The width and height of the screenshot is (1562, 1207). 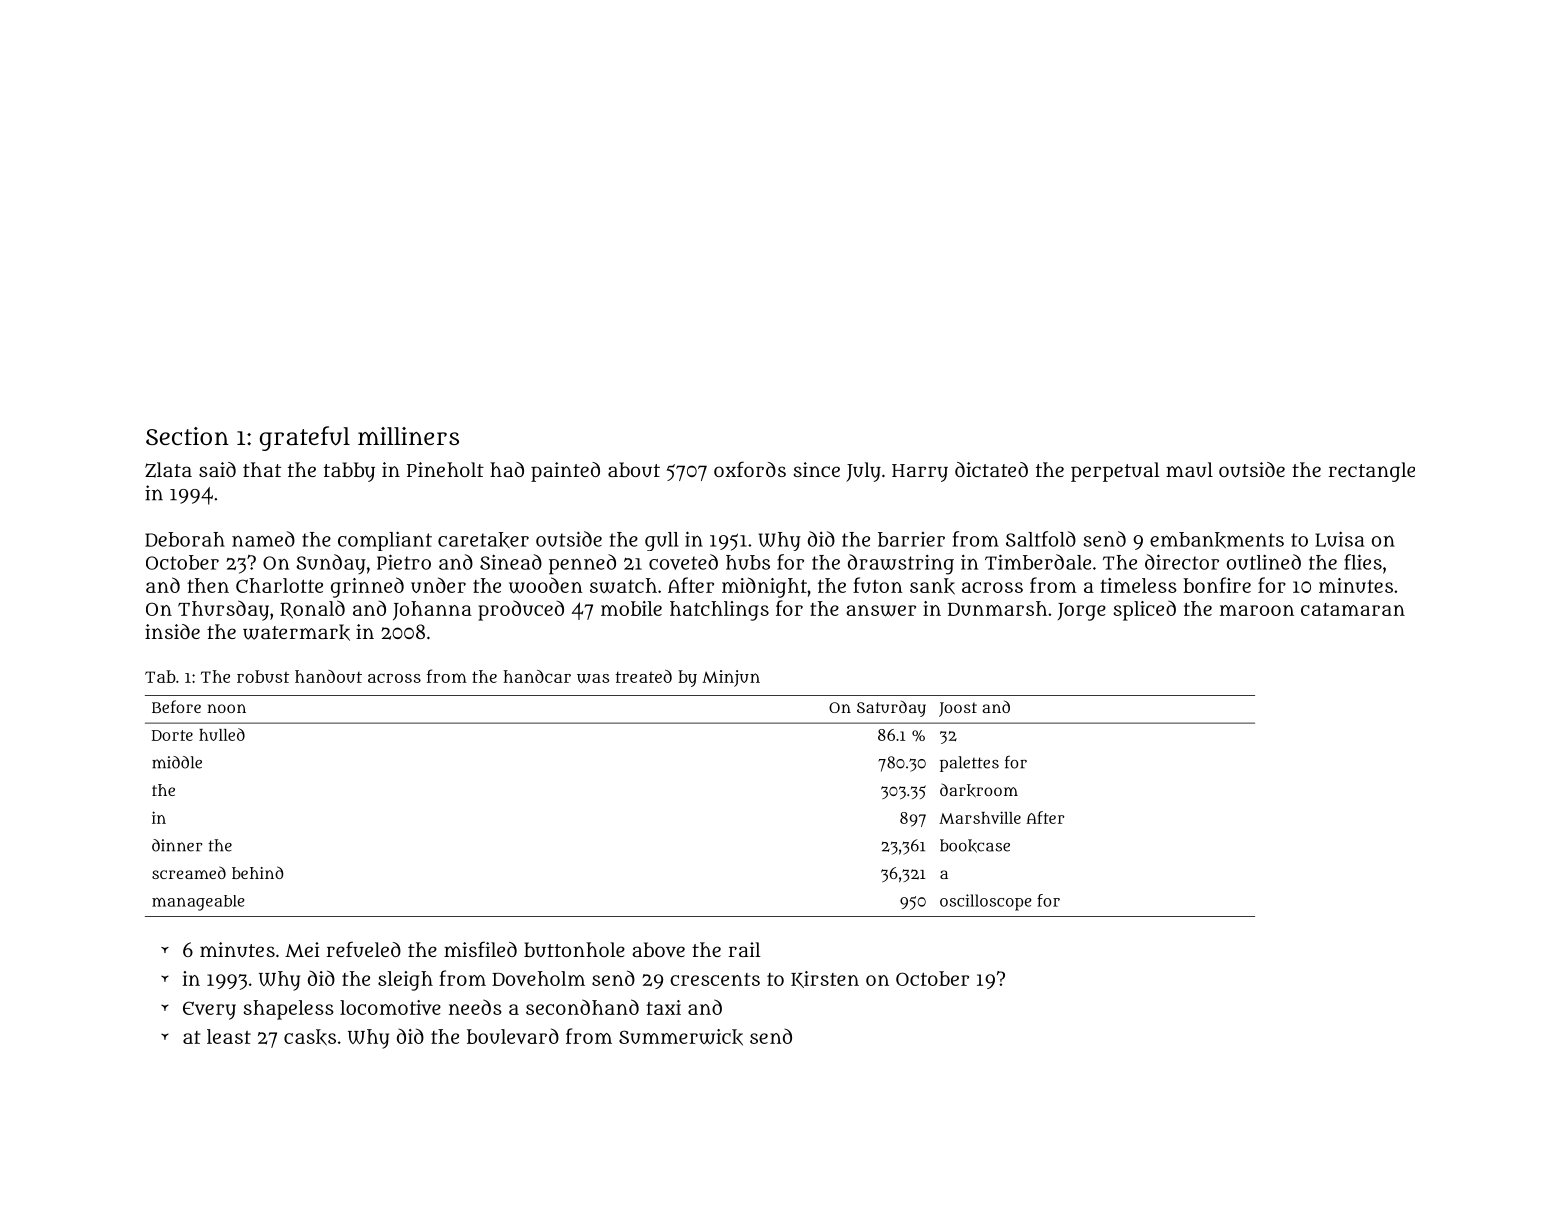 I want to click on Johanna, so click(x=432, y=610).
